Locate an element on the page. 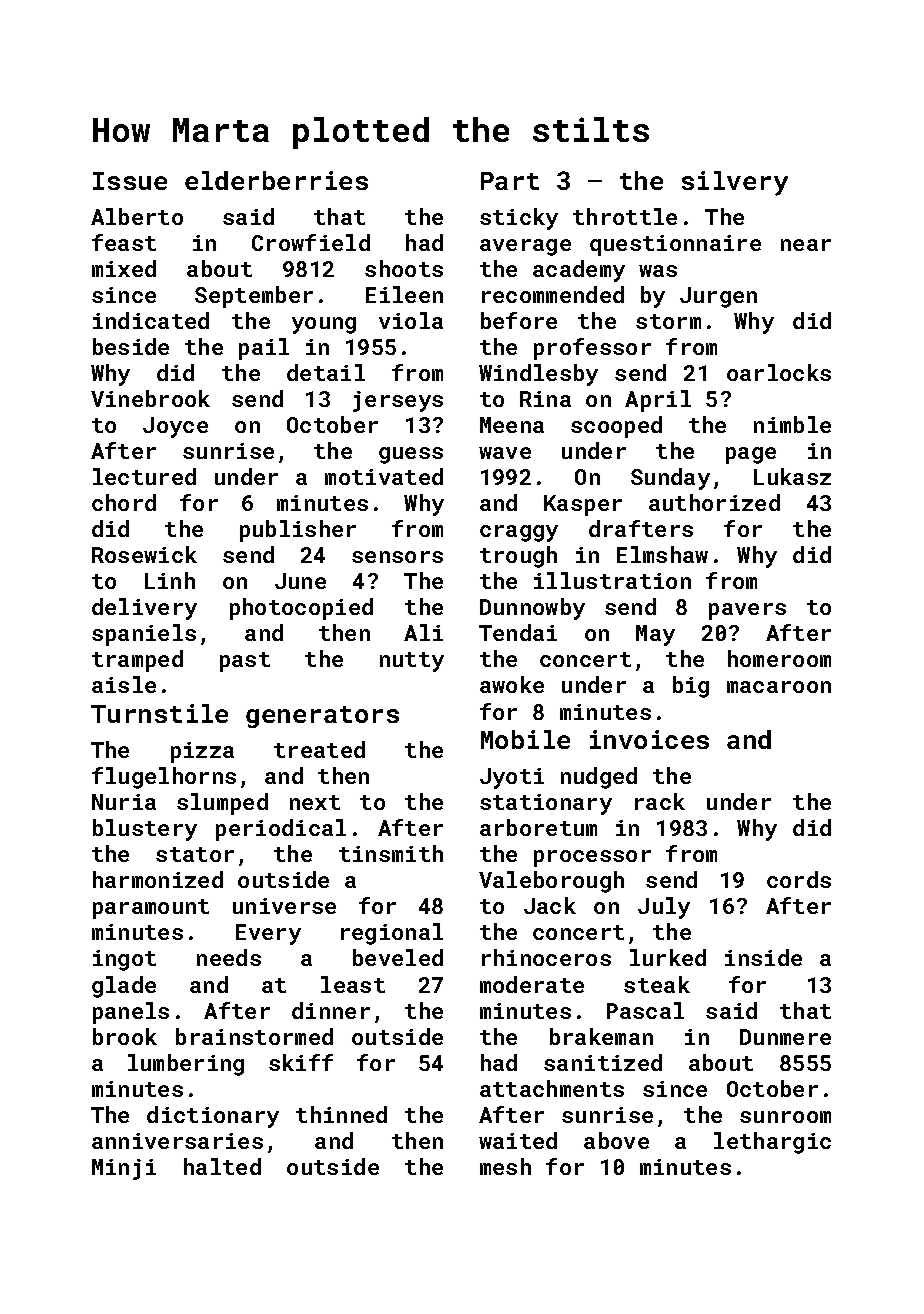 Image resolution: width=924 pixels, height=1314 pixels. Ali is located at coordinates (423, 632).
